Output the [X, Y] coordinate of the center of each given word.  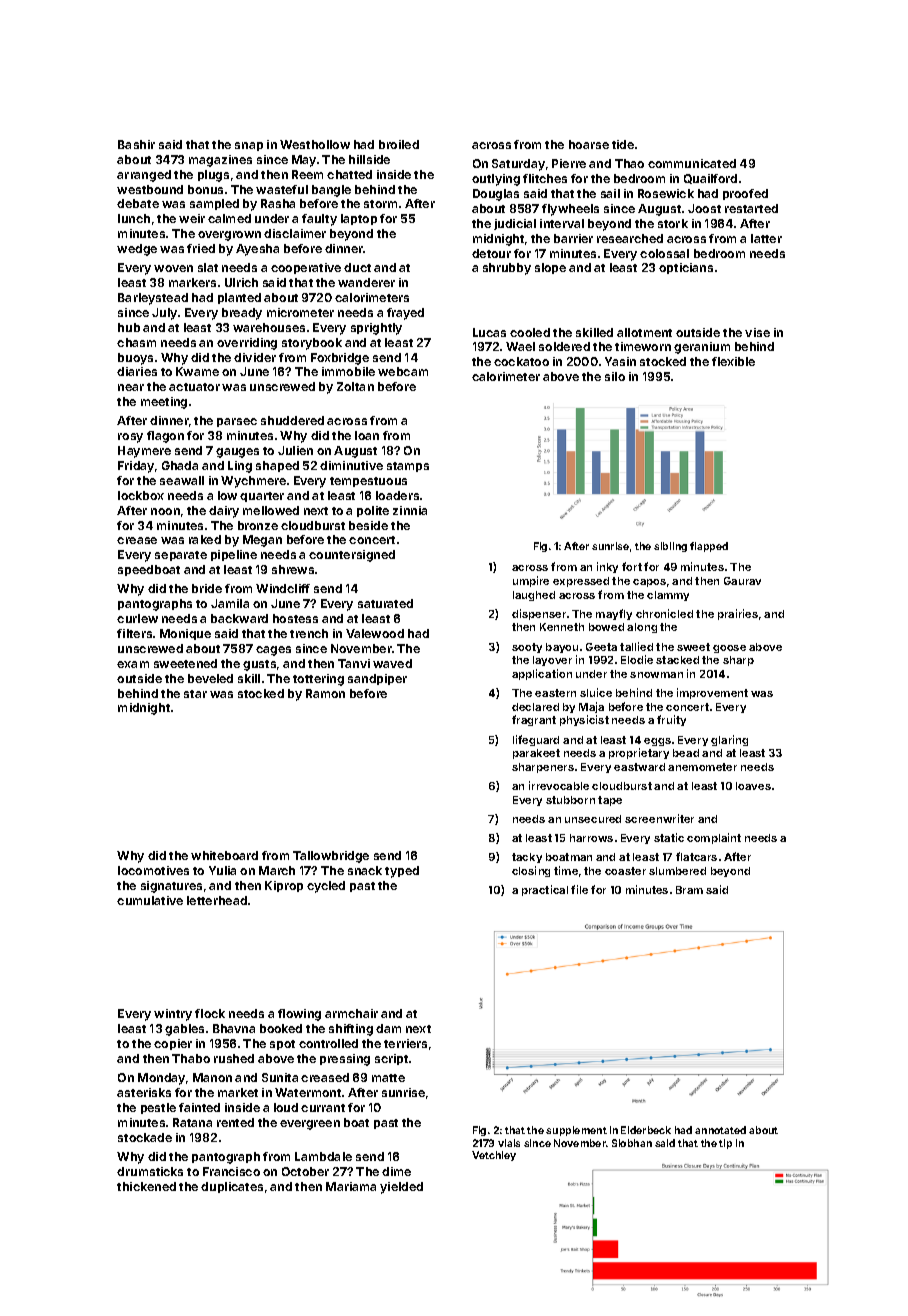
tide [623, 144]
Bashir [136, 144]
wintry [173, 1015]
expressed [581, 582]
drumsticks [150, 1171]
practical [545, 890]
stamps [408, 467]
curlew [137, 618]
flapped [709, 547]
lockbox [141, 495]
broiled [399, 144]
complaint [714, 838]
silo [615, 376]
